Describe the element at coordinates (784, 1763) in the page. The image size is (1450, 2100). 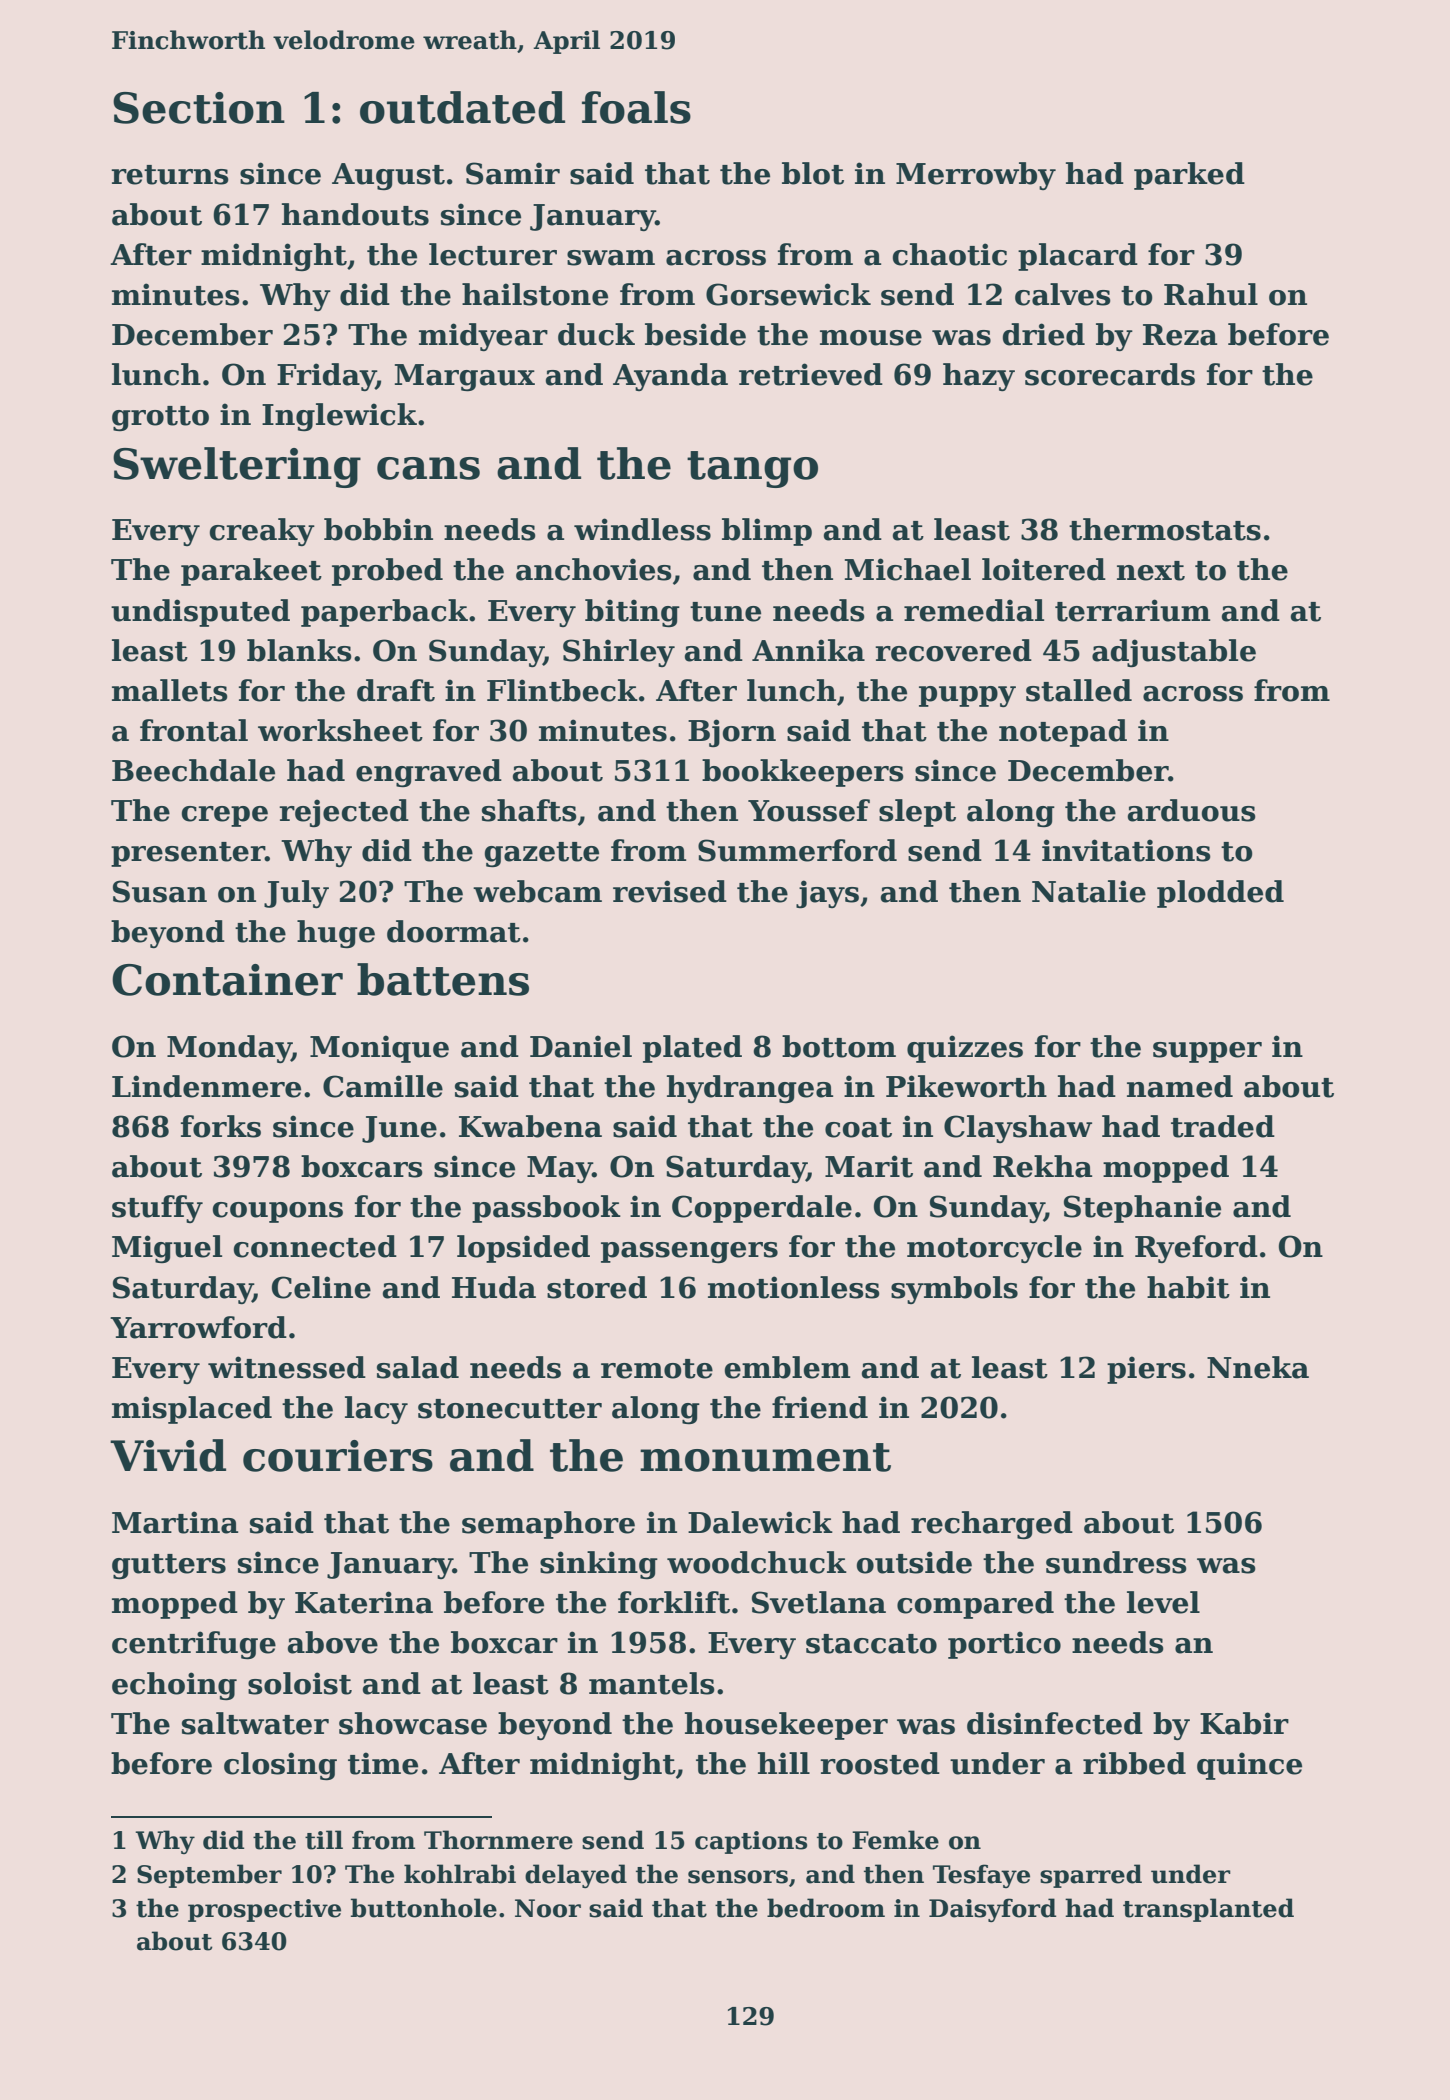
I see `hill` at that location.
